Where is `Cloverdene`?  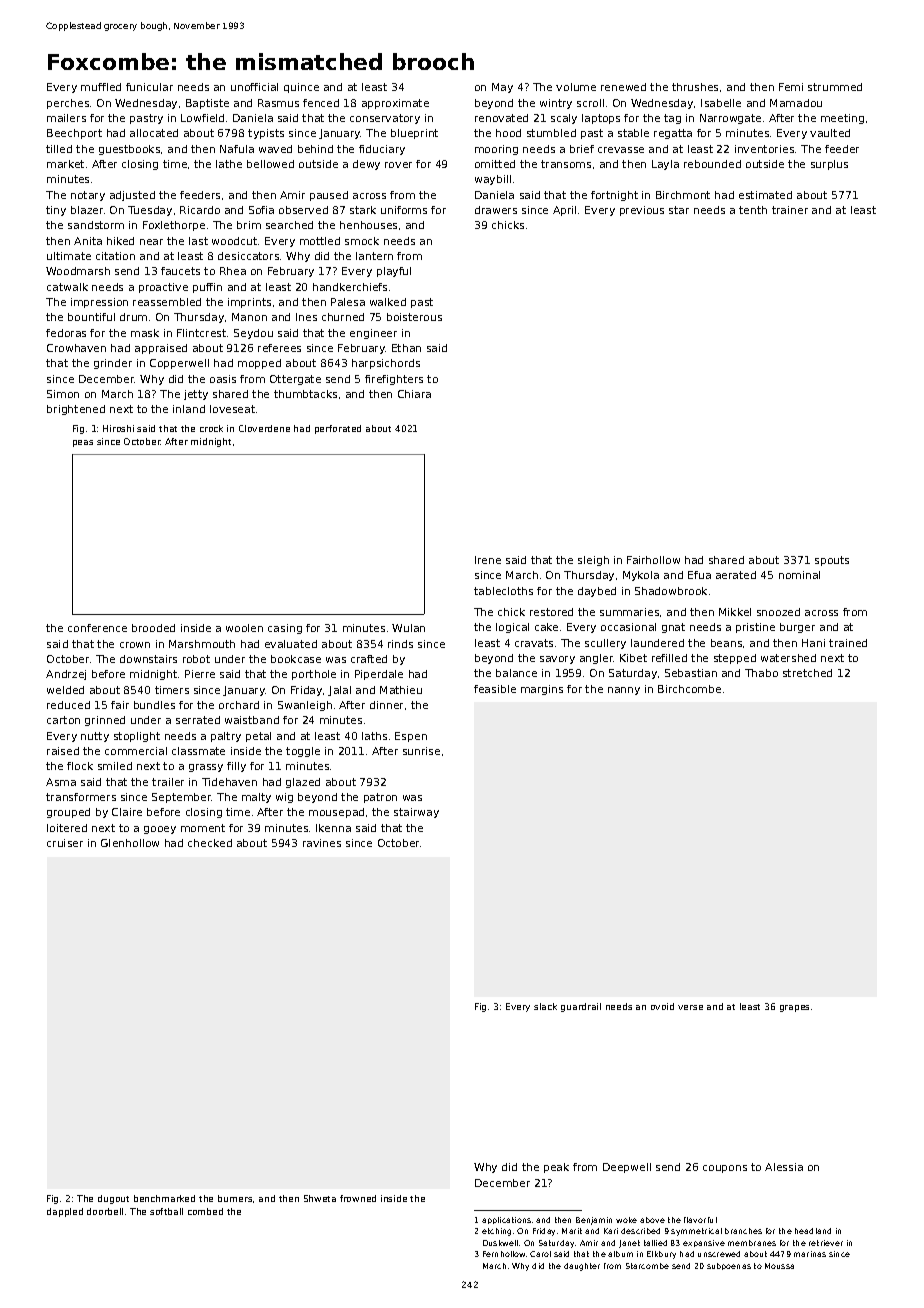
Cloverdene is located at coordinates (264, 428).
